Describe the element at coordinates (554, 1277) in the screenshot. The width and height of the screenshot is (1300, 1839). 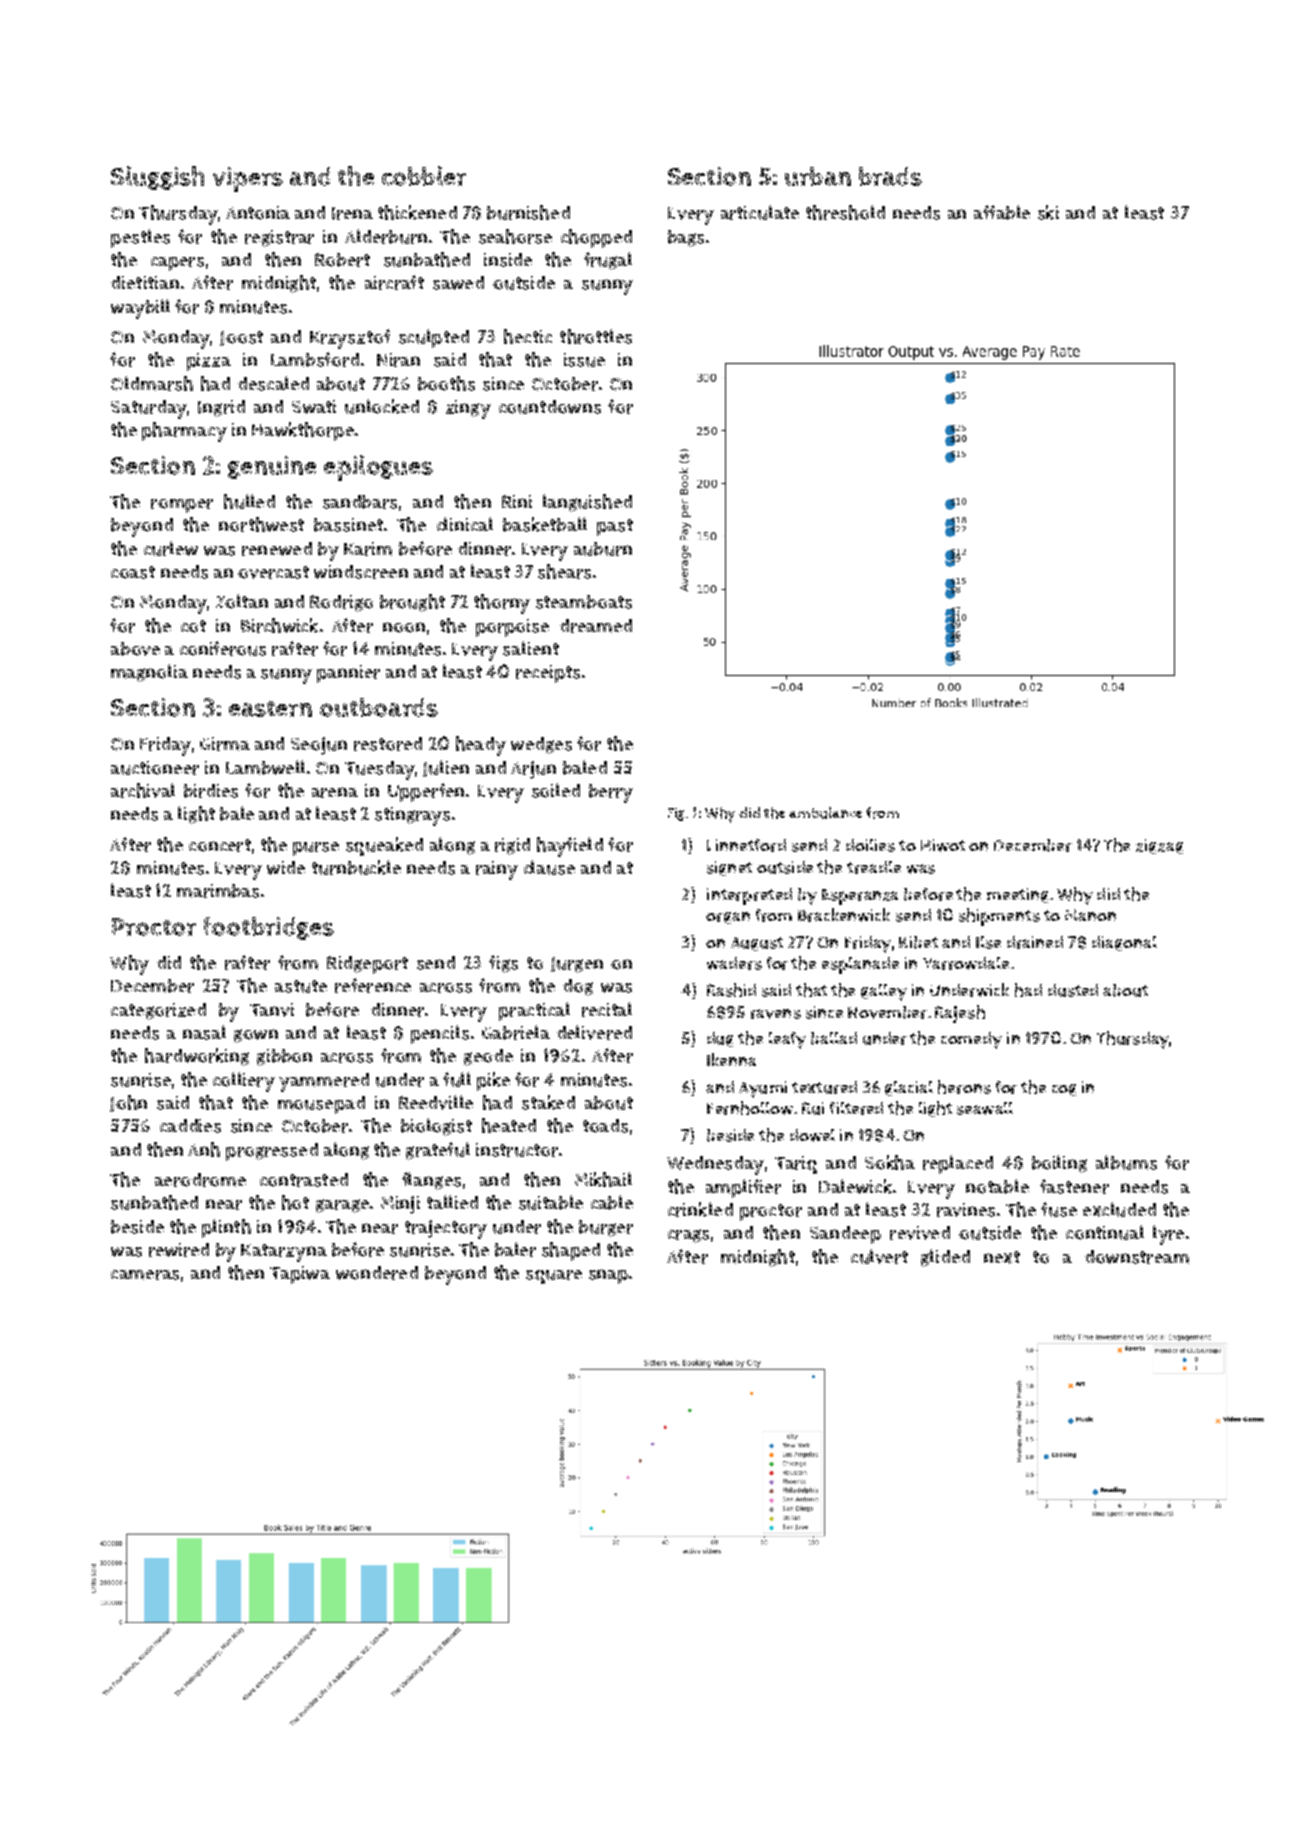
I see `square` at that location.
